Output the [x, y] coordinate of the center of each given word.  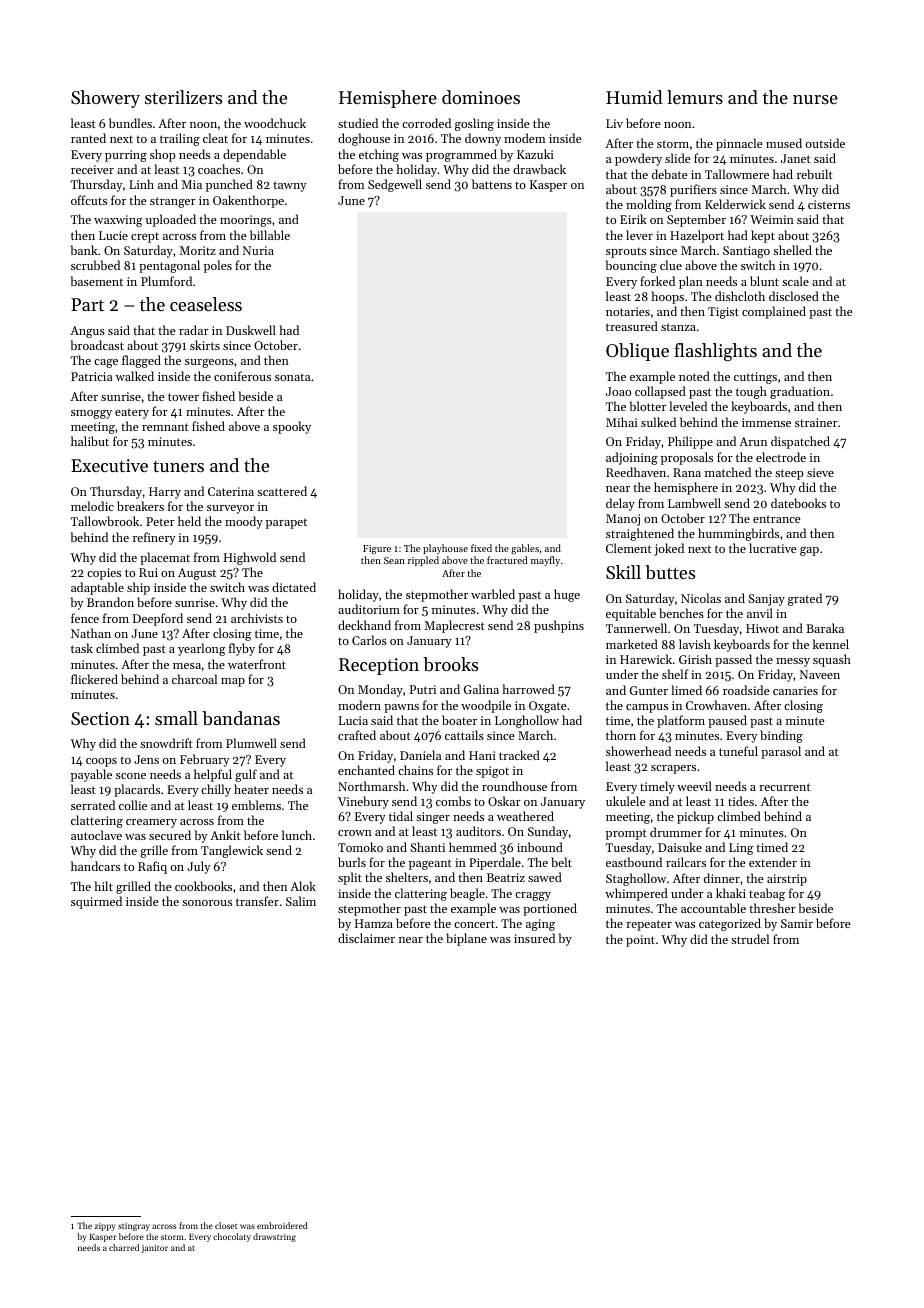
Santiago [746, 252]
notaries [628, 311]
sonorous [207, 903]
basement [96, 281]
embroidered [282, 1225]
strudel [750, 939]
